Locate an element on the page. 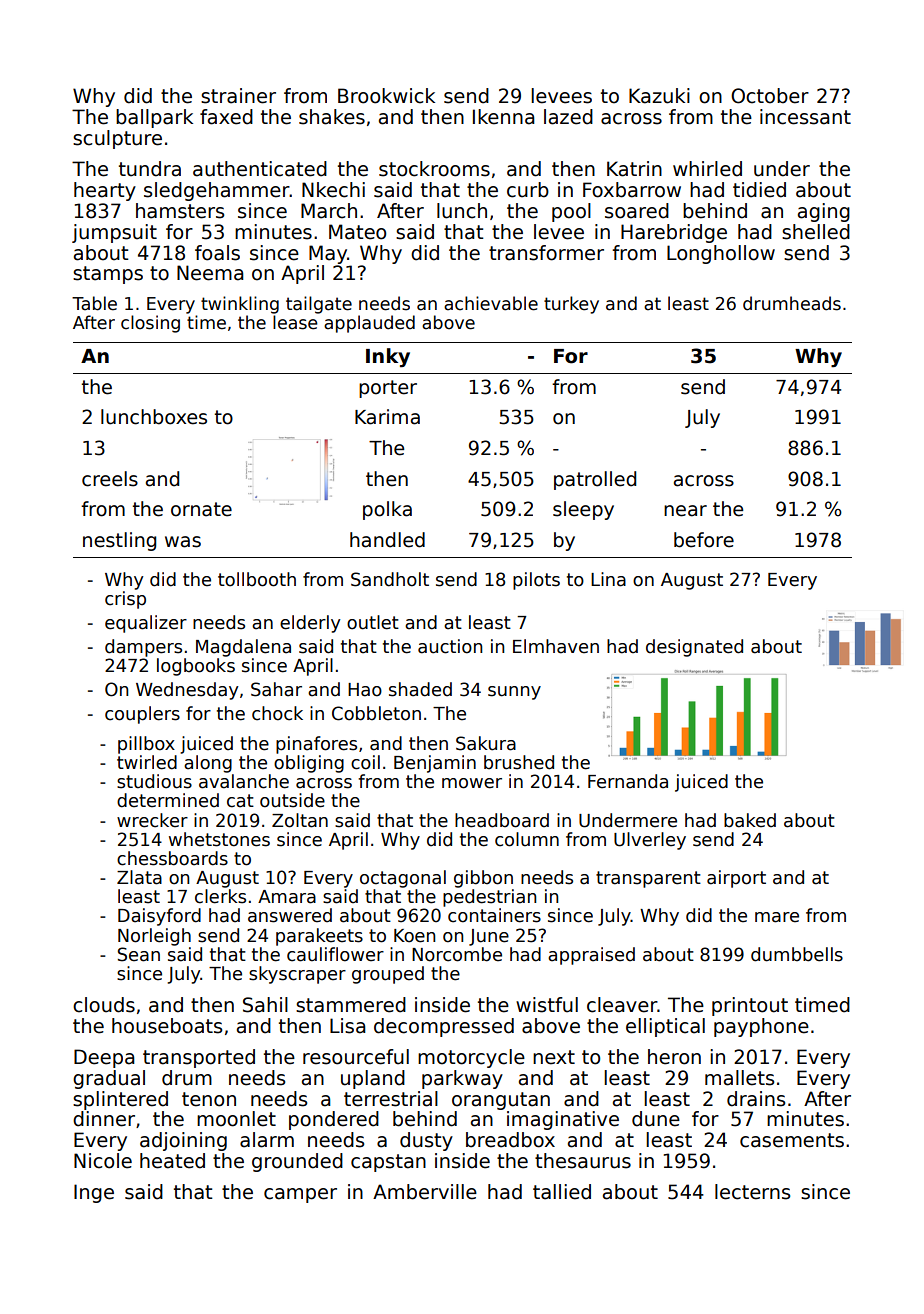 The height and width of the page is (1314, 924). Zlata is located at coordinates (139, 877).
